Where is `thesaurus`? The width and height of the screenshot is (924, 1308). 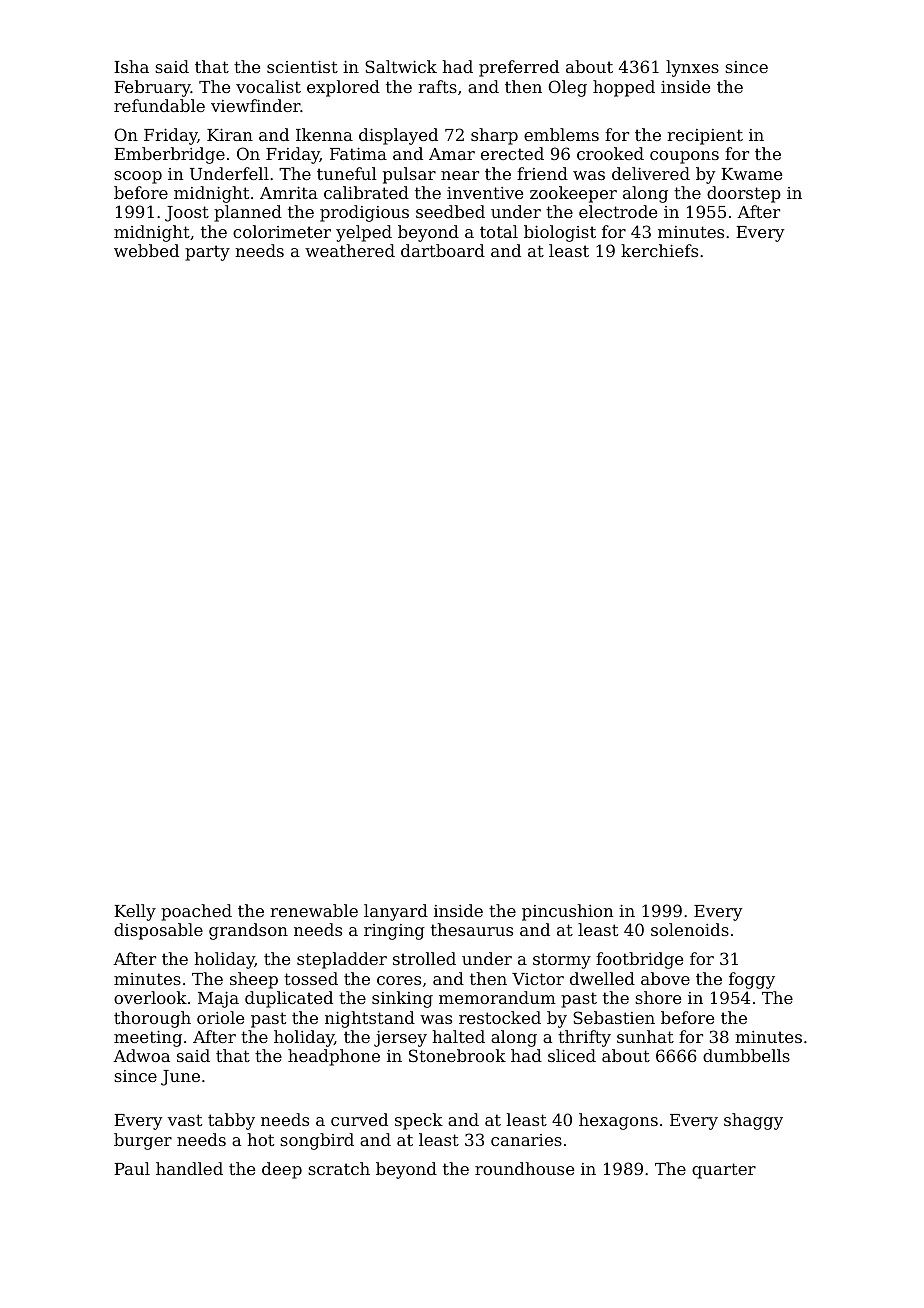 thesaurus is located at coordinates (472, 929).
